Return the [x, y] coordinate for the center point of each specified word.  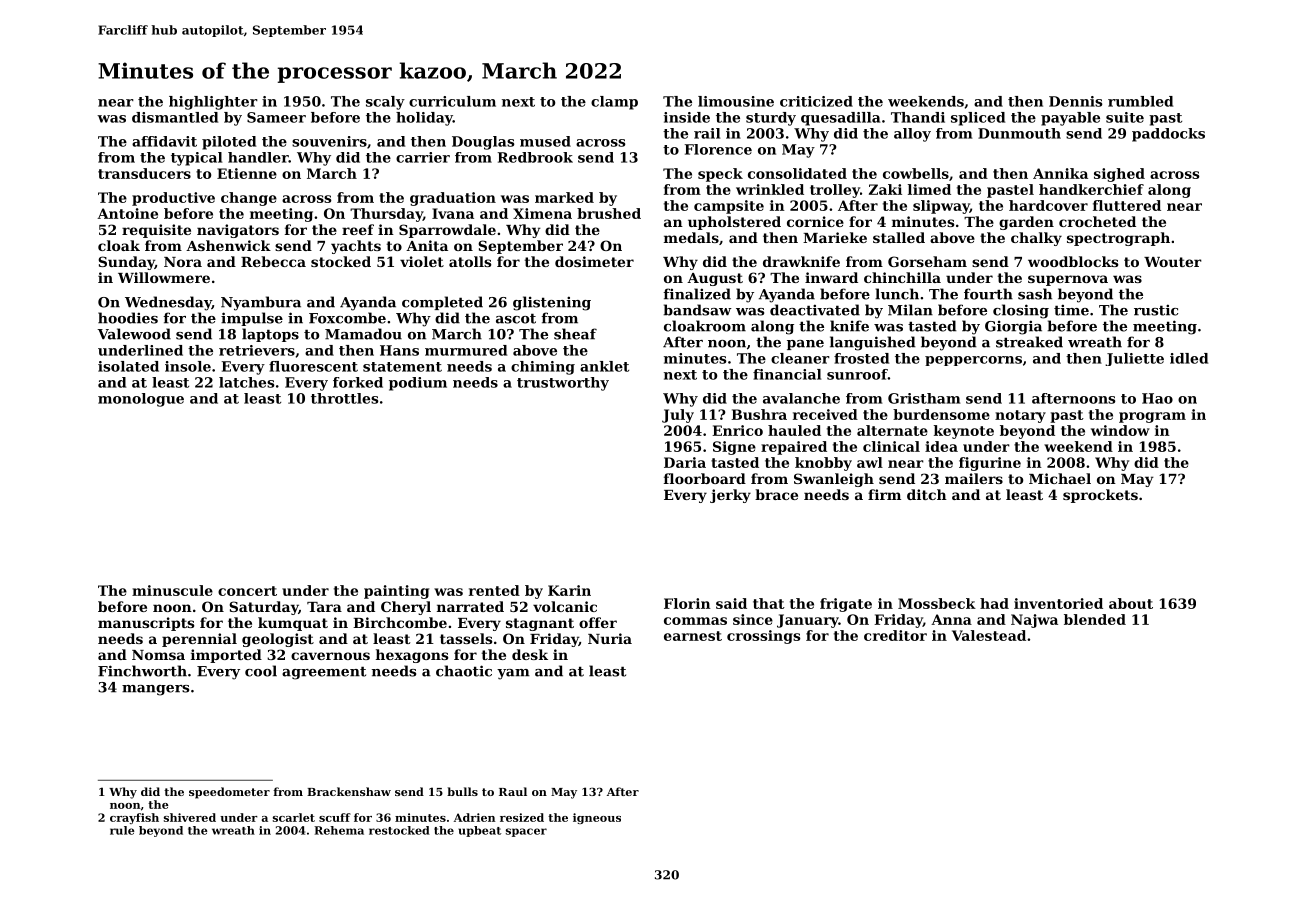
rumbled [1140, 101]
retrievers [257, 350]
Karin [569, 590]
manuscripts [146, 624]
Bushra [759, 414]
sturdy [771, 119]
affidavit [164, 141]
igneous [597, 818]
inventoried [1058, 603]
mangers [155, 690]
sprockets [1100, 496]
